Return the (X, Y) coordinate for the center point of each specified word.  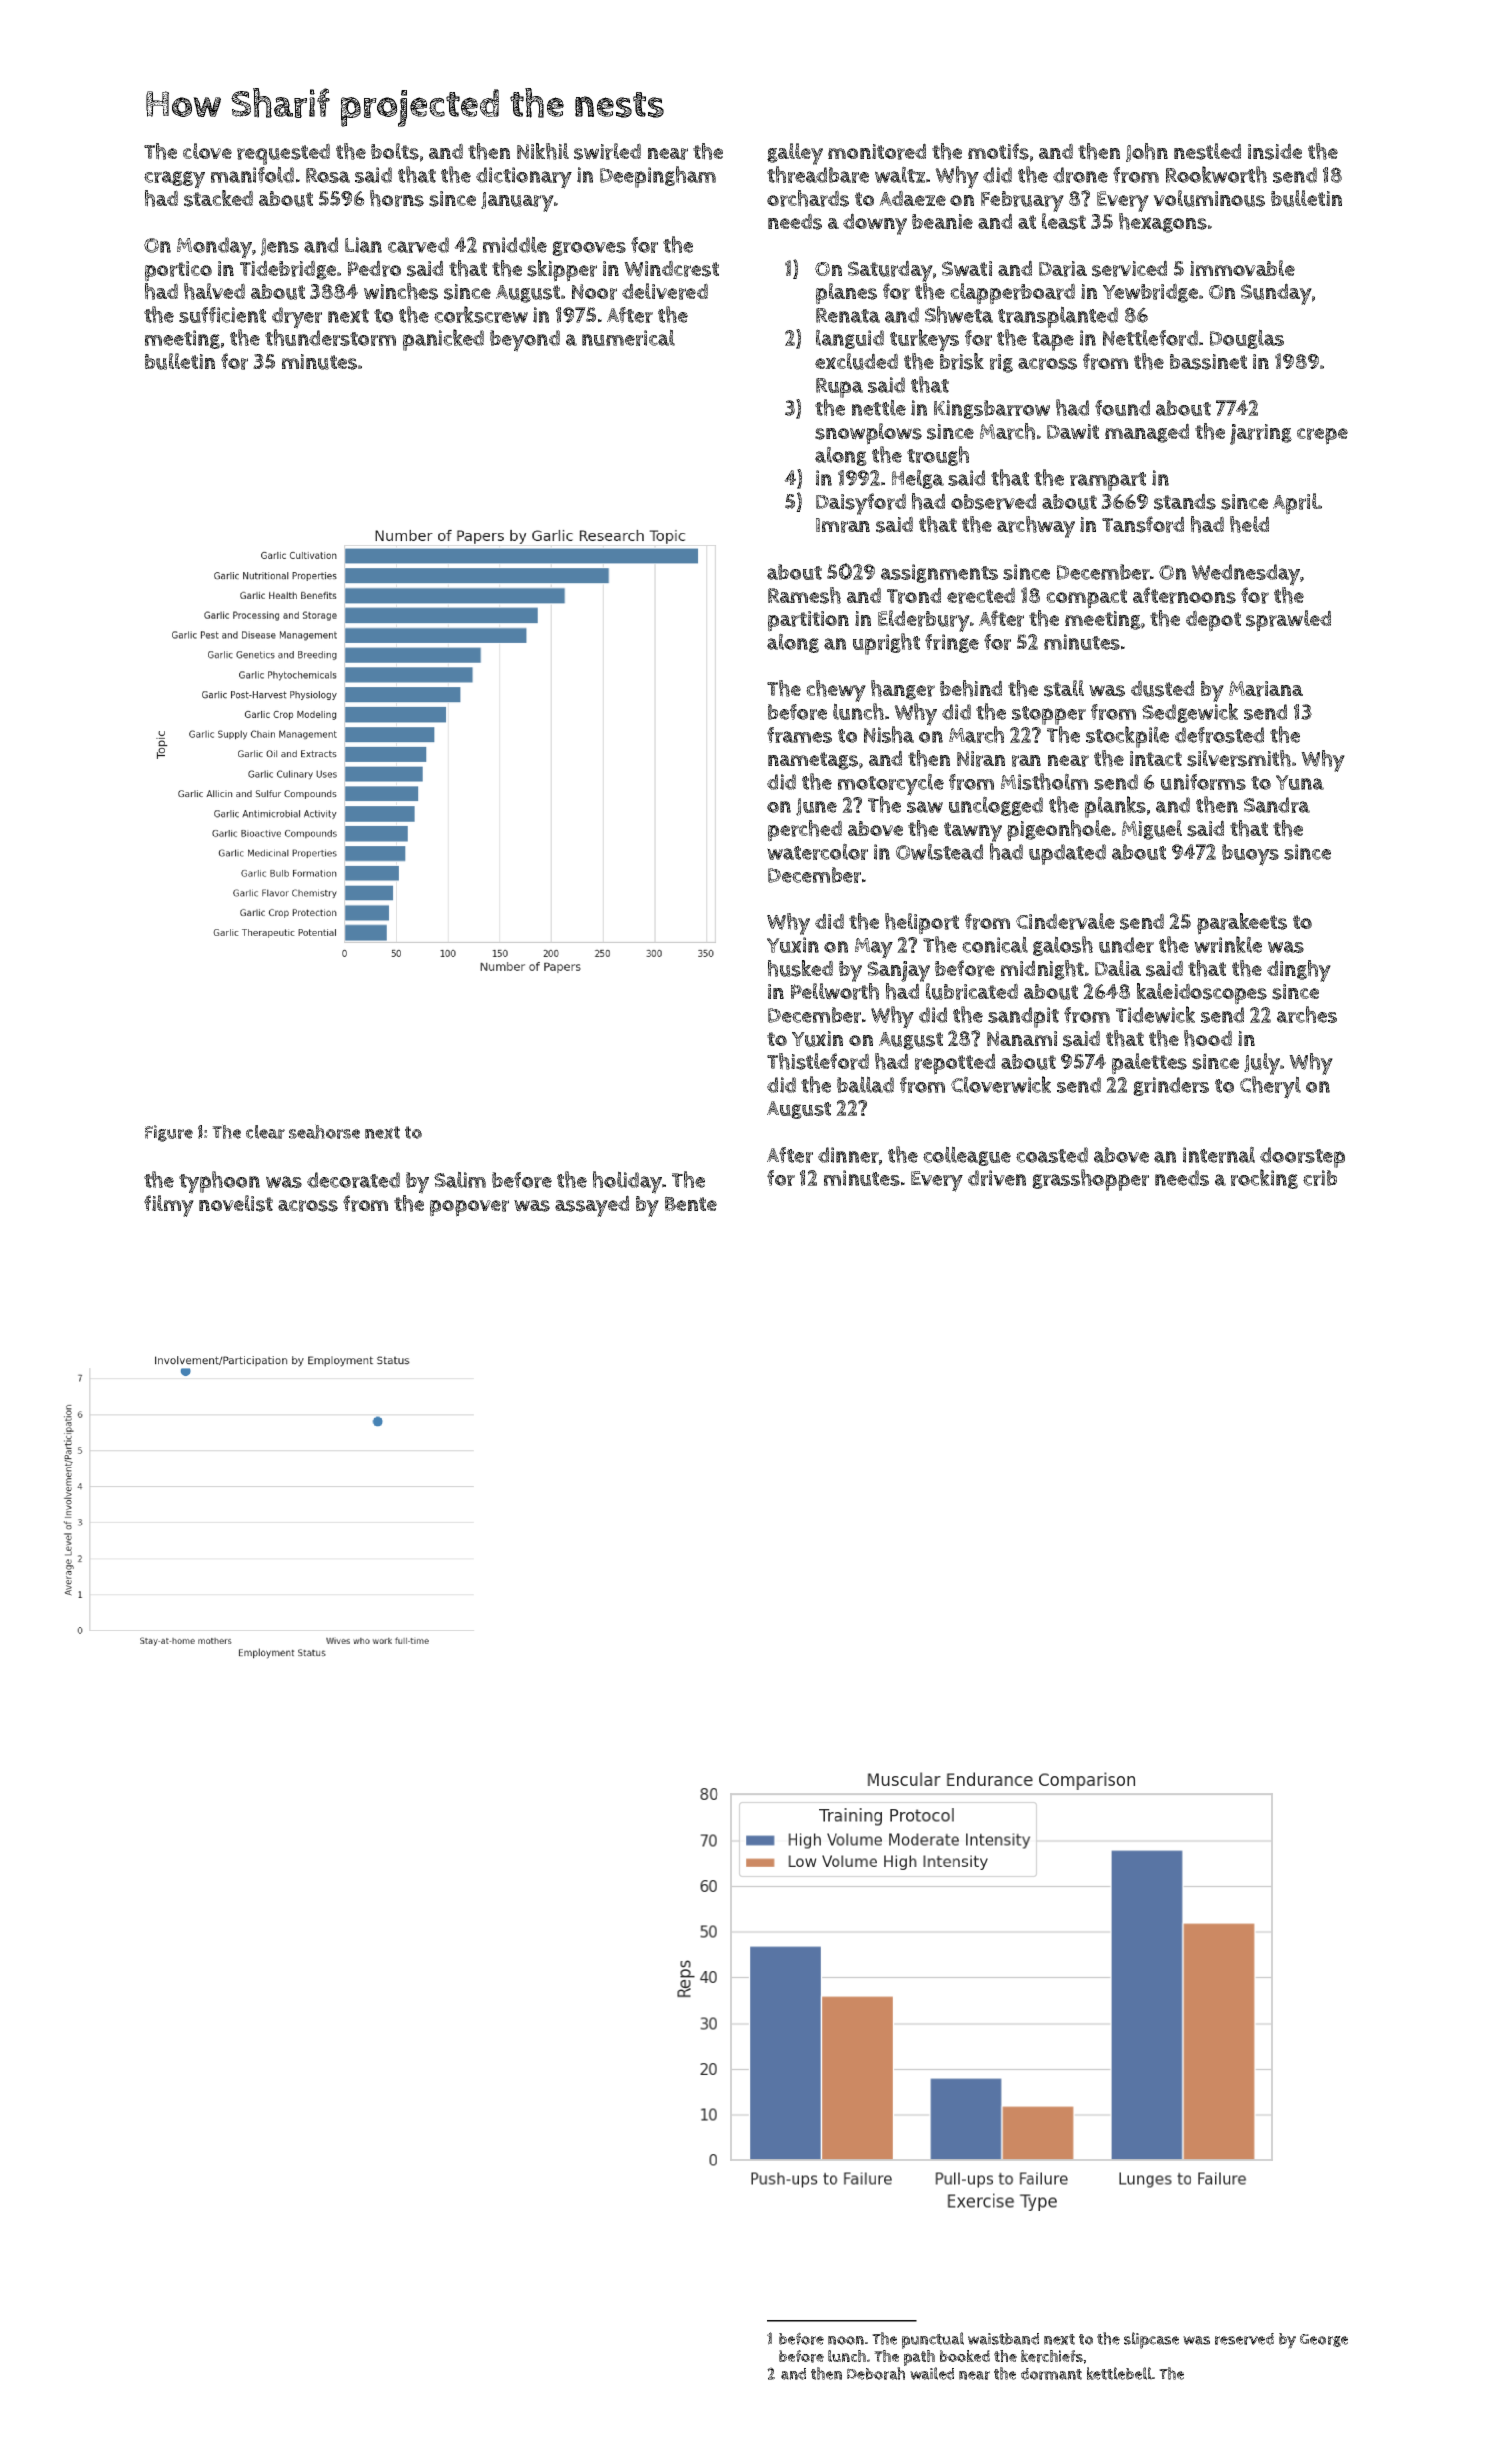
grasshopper (1090, 1180)
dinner (848, 1155)
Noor (594, 292)
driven (997, 1178)
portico (178, 271)
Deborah (876, 2373)
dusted (1162, 688)
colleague (967, 1156)
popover (469, 1208)
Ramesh (804, 595)
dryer (297, 318)
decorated (353, 1180)
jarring (1261, 434)
